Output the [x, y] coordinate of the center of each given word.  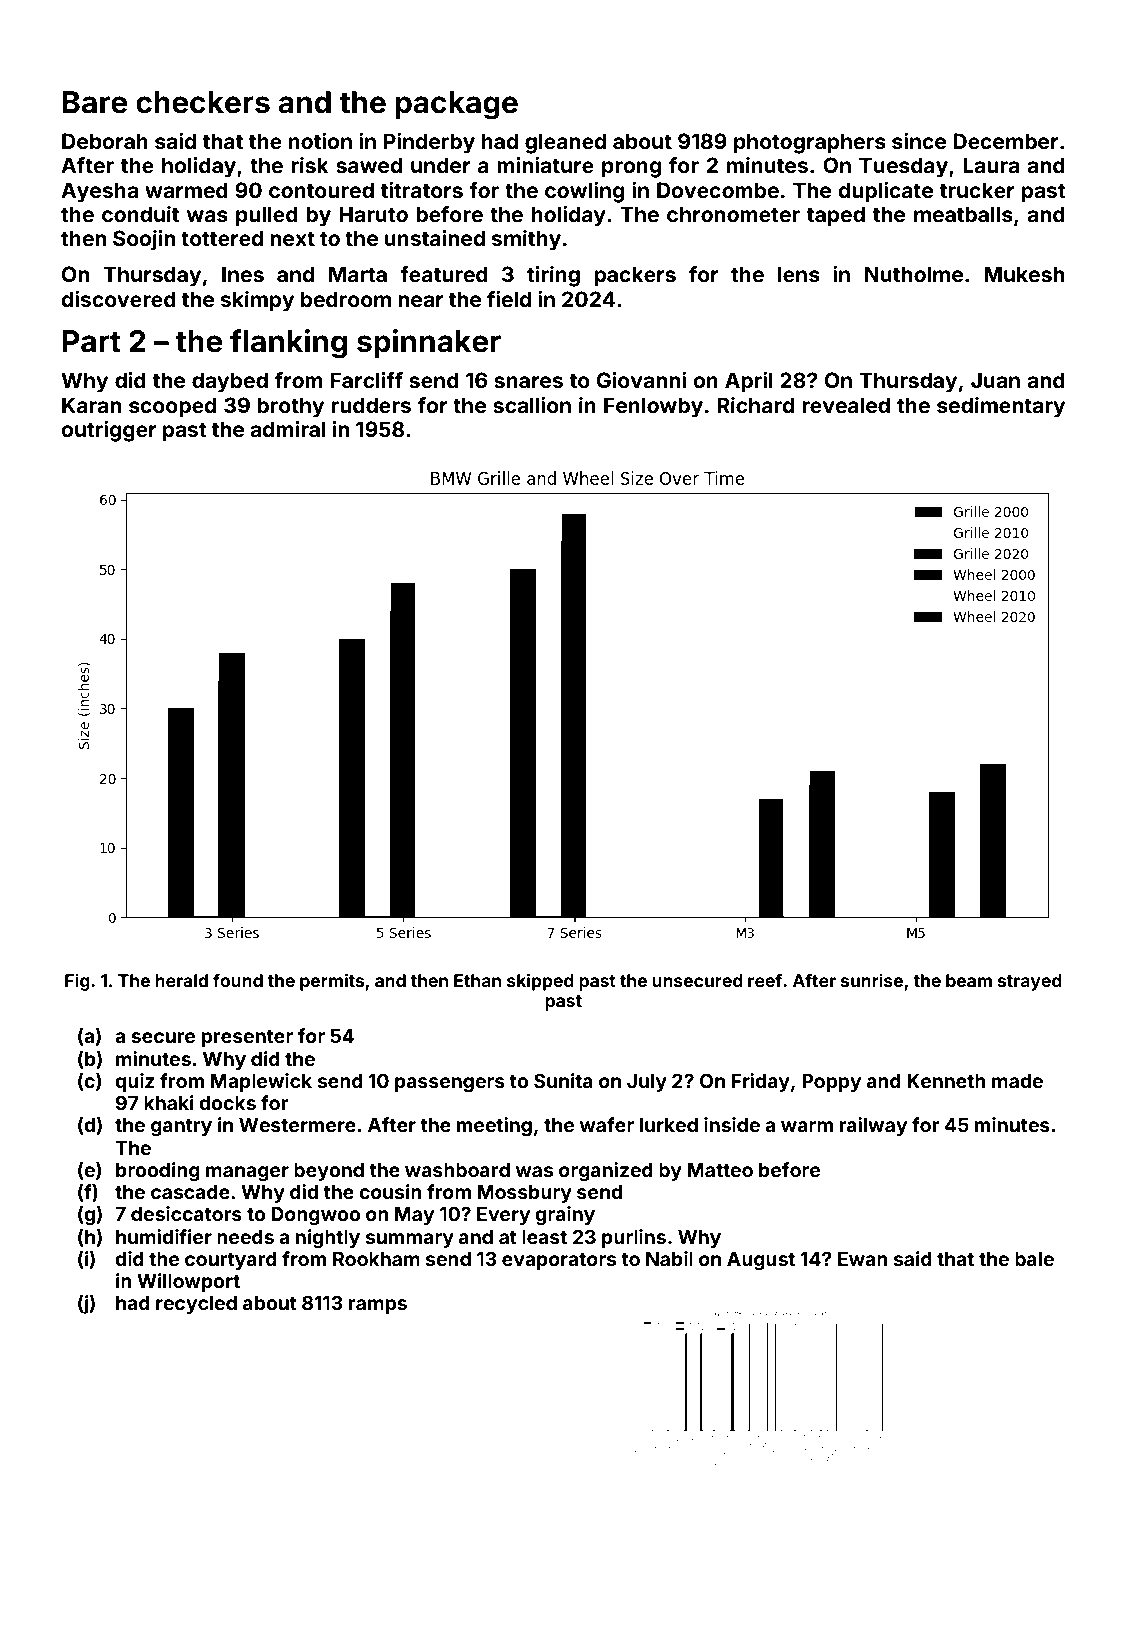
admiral [288, 429]
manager [247, 1173]
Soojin [144, 240]
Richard [755, 405]
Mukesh [1024, 274]
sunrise [872, 980]
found [238, 980]
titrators [422, 190]
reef [765, 980]
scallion [532, 405]
